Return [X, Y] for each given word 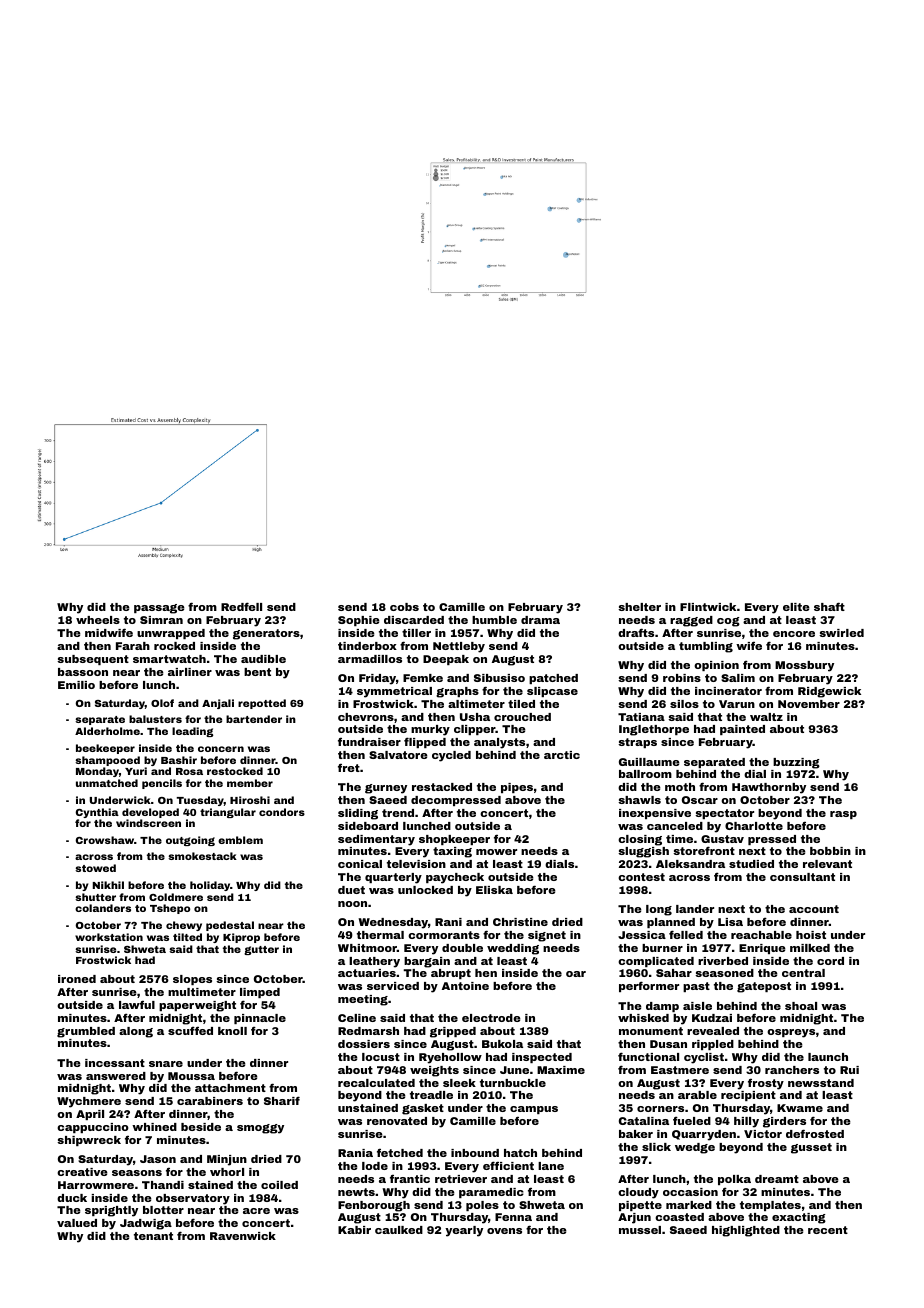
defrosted [815, 1133]
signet [547, 936]
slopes [192, 980]
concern [221, 749]
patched [553, 679]
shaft [829, 606]
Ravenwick [243, 1236]
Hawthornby [769, 788]
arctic [562, 755]
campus [534, 1110]
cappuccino [93, 1128]
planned [671, 923]
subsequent [93, 660]
